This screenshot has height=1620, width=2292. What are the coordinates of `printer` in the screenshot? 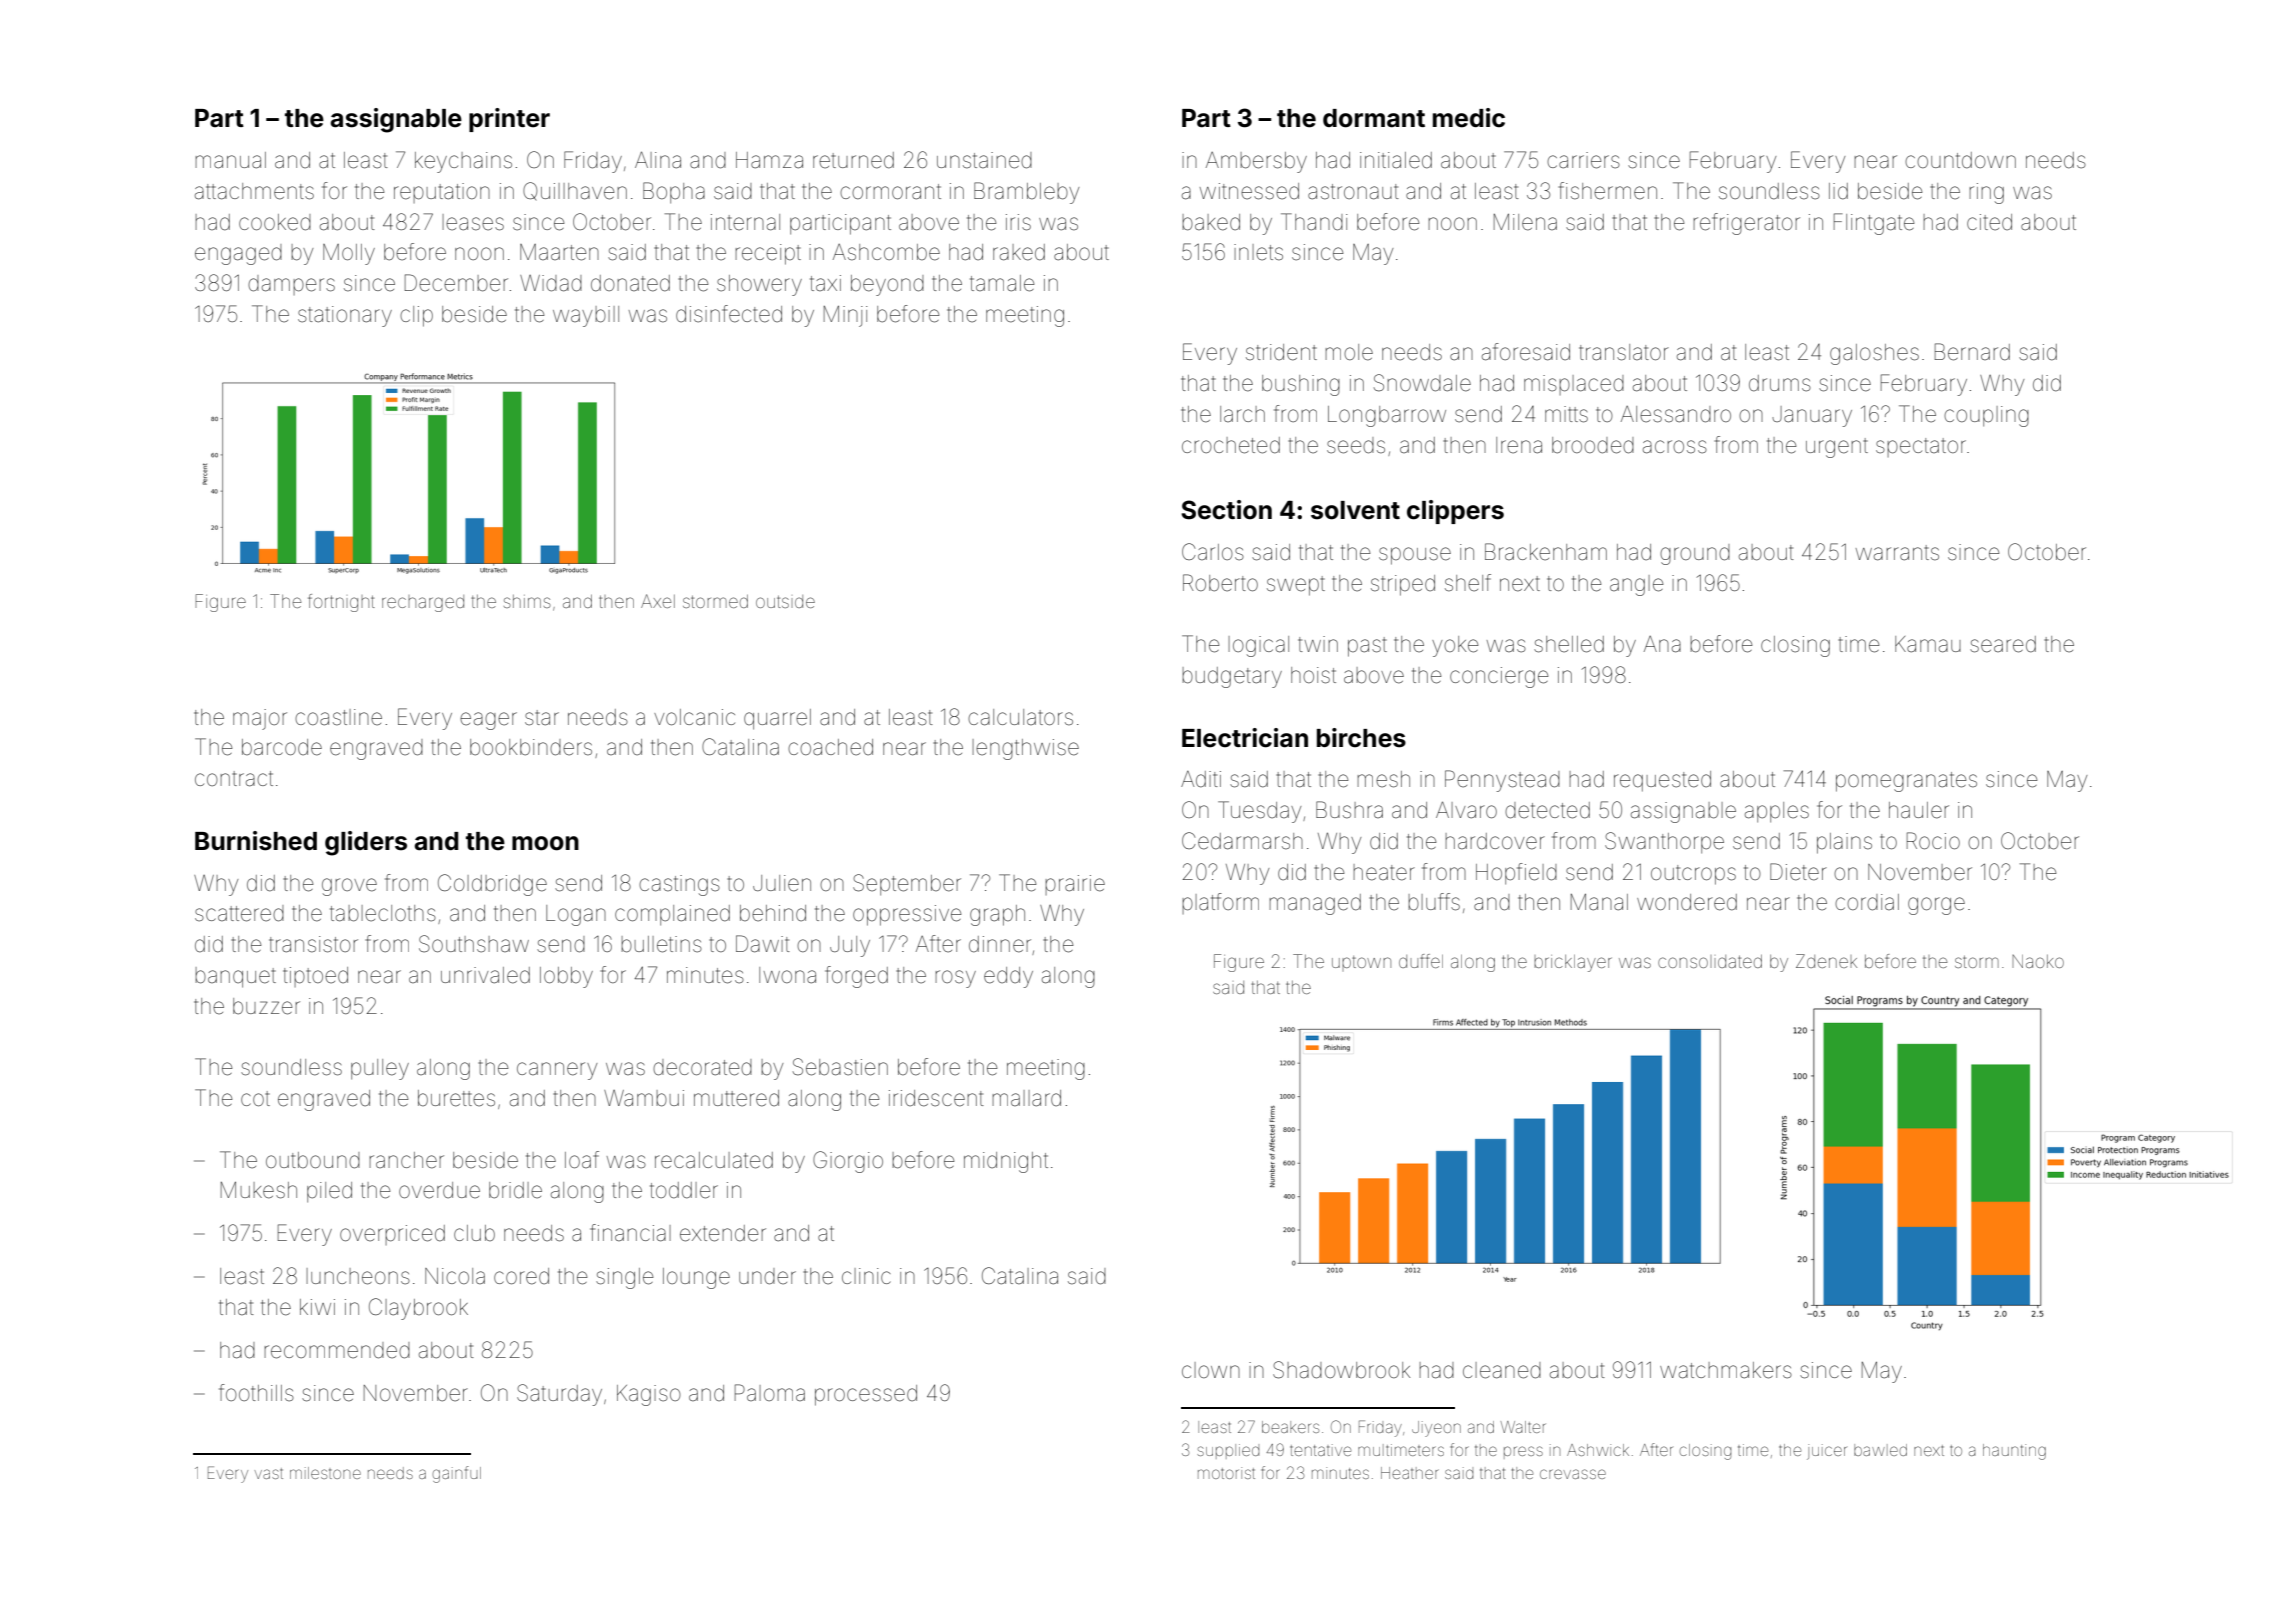 It's located at (509, 120).
